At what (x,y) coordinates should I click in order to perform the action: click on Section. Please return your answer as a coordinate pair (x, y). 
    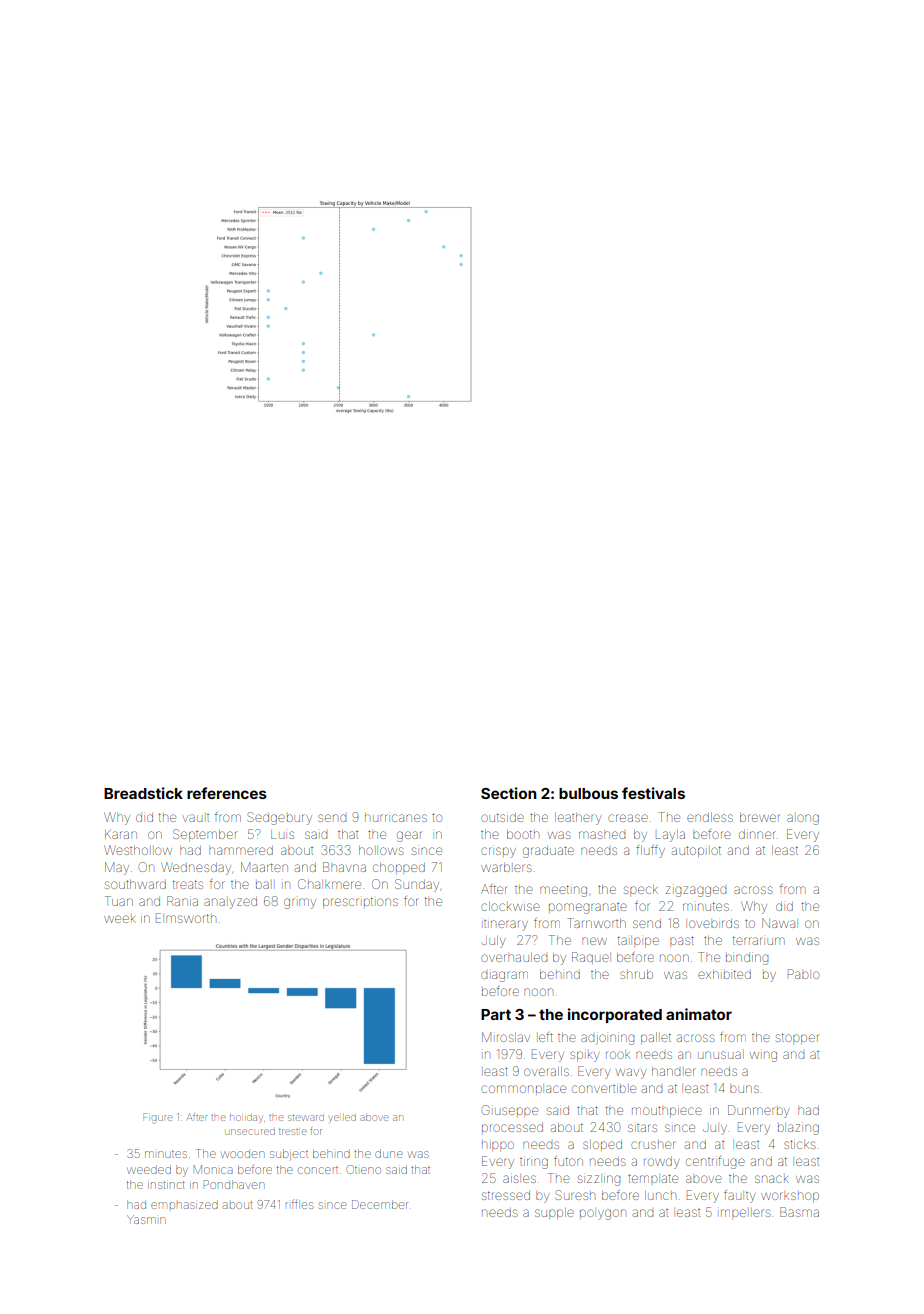
    Looking at the image, I should click on (509, 793).
